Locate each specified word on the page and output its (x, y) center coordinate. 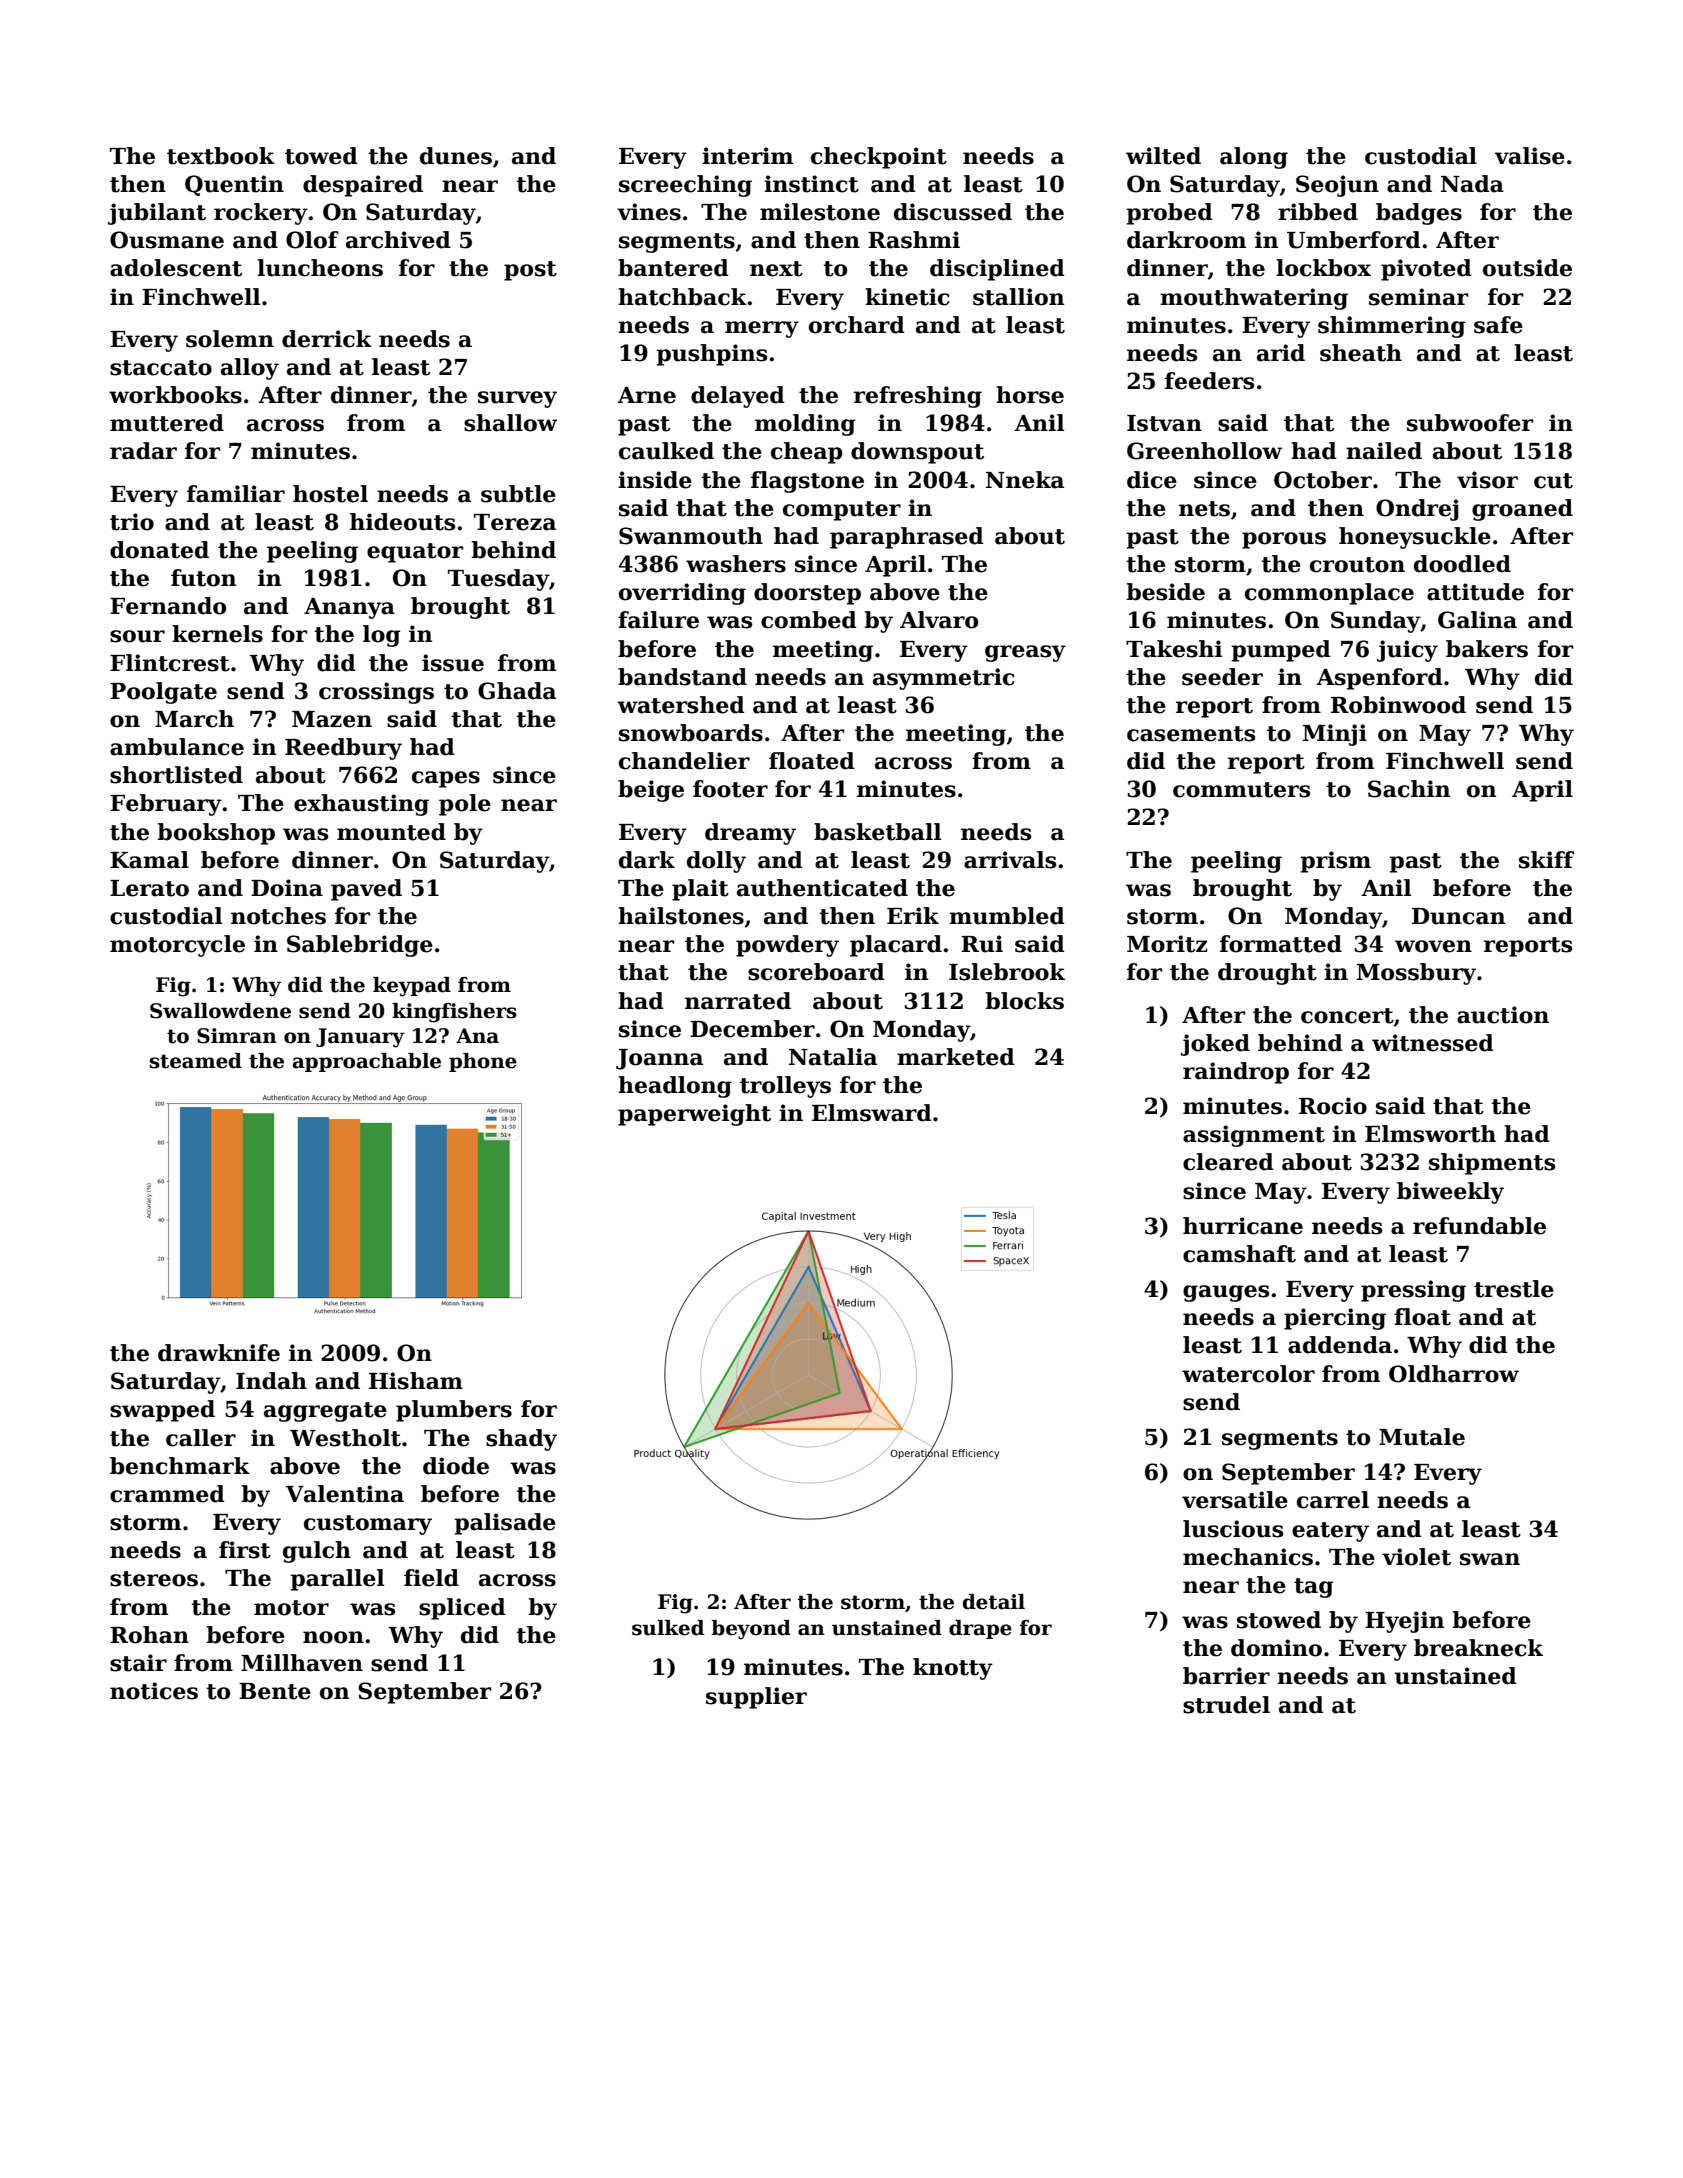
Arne (646, 395)
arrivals (1010, 860)
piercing (1335, 1319)
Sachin (1409, 789)
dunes (456, 156)
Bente (275, 1691)
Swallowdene (220, 1011)
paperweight (694, 1115)
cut (1553, 481)
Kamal (149, 860)
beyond (751, 1630)
